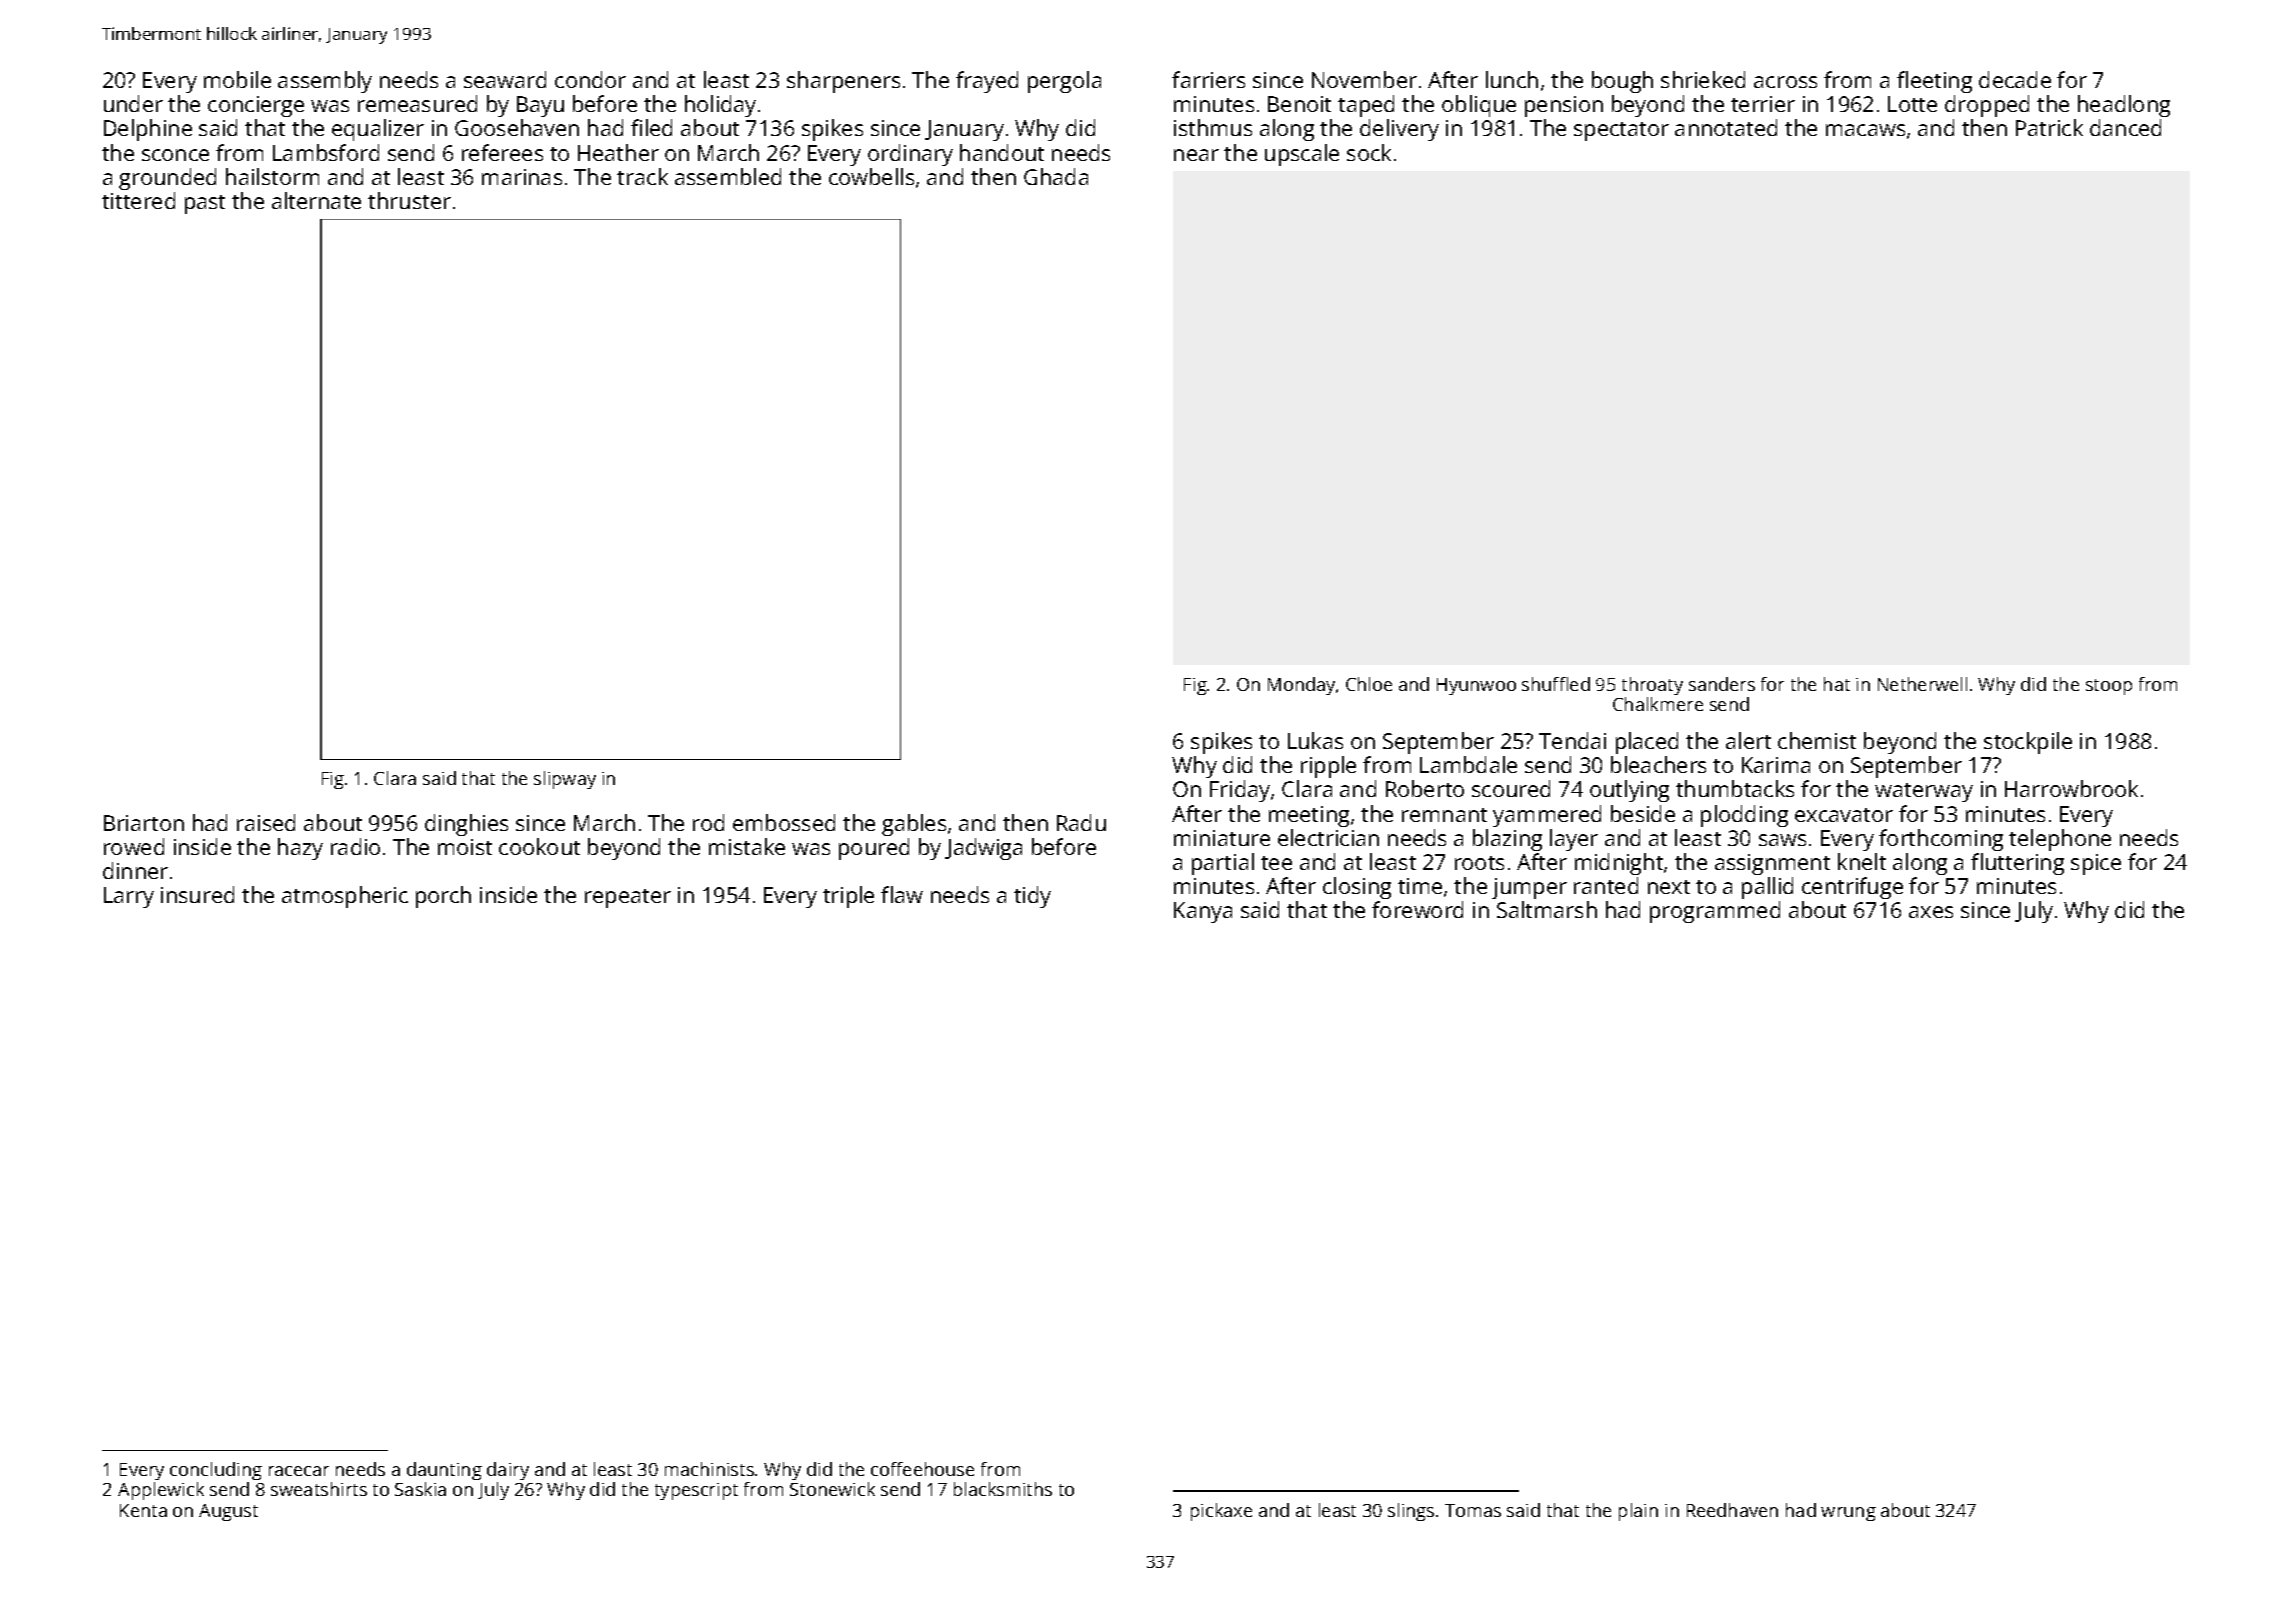 The width and height of the screenshot is (2292, 1620). What do you see at coordinates (2109, 687) in the screenshot?
I see `stoop` at bounding box center [2109, 687].
